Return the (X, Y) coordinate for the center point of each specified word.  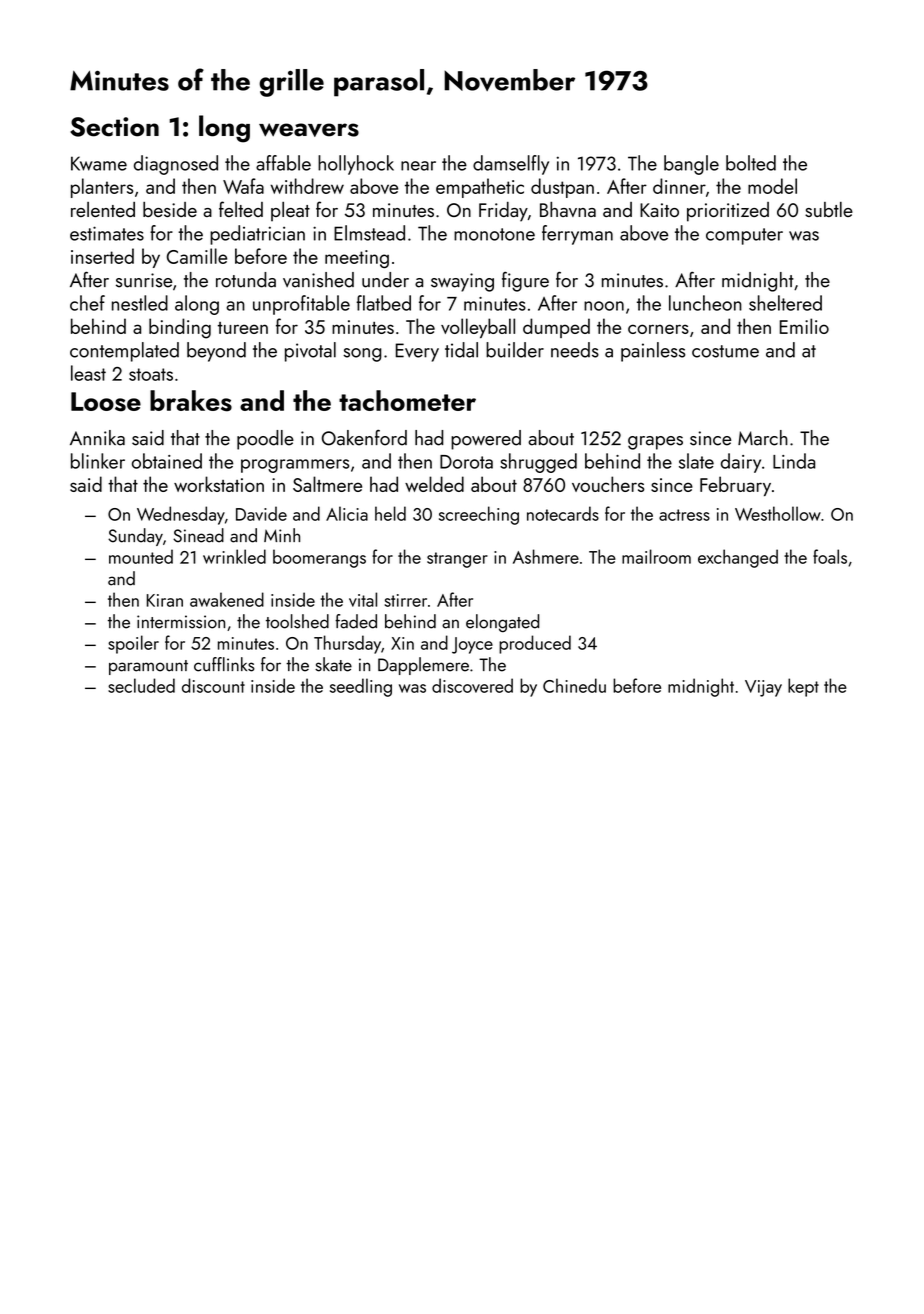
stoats (151, 374)
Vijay (763, 688)
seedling (361, 687)
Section (114, 127)
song (362, 355)
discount (213, 685)
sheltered (785, 303)
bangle (691, 165)
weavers (309, 130)
